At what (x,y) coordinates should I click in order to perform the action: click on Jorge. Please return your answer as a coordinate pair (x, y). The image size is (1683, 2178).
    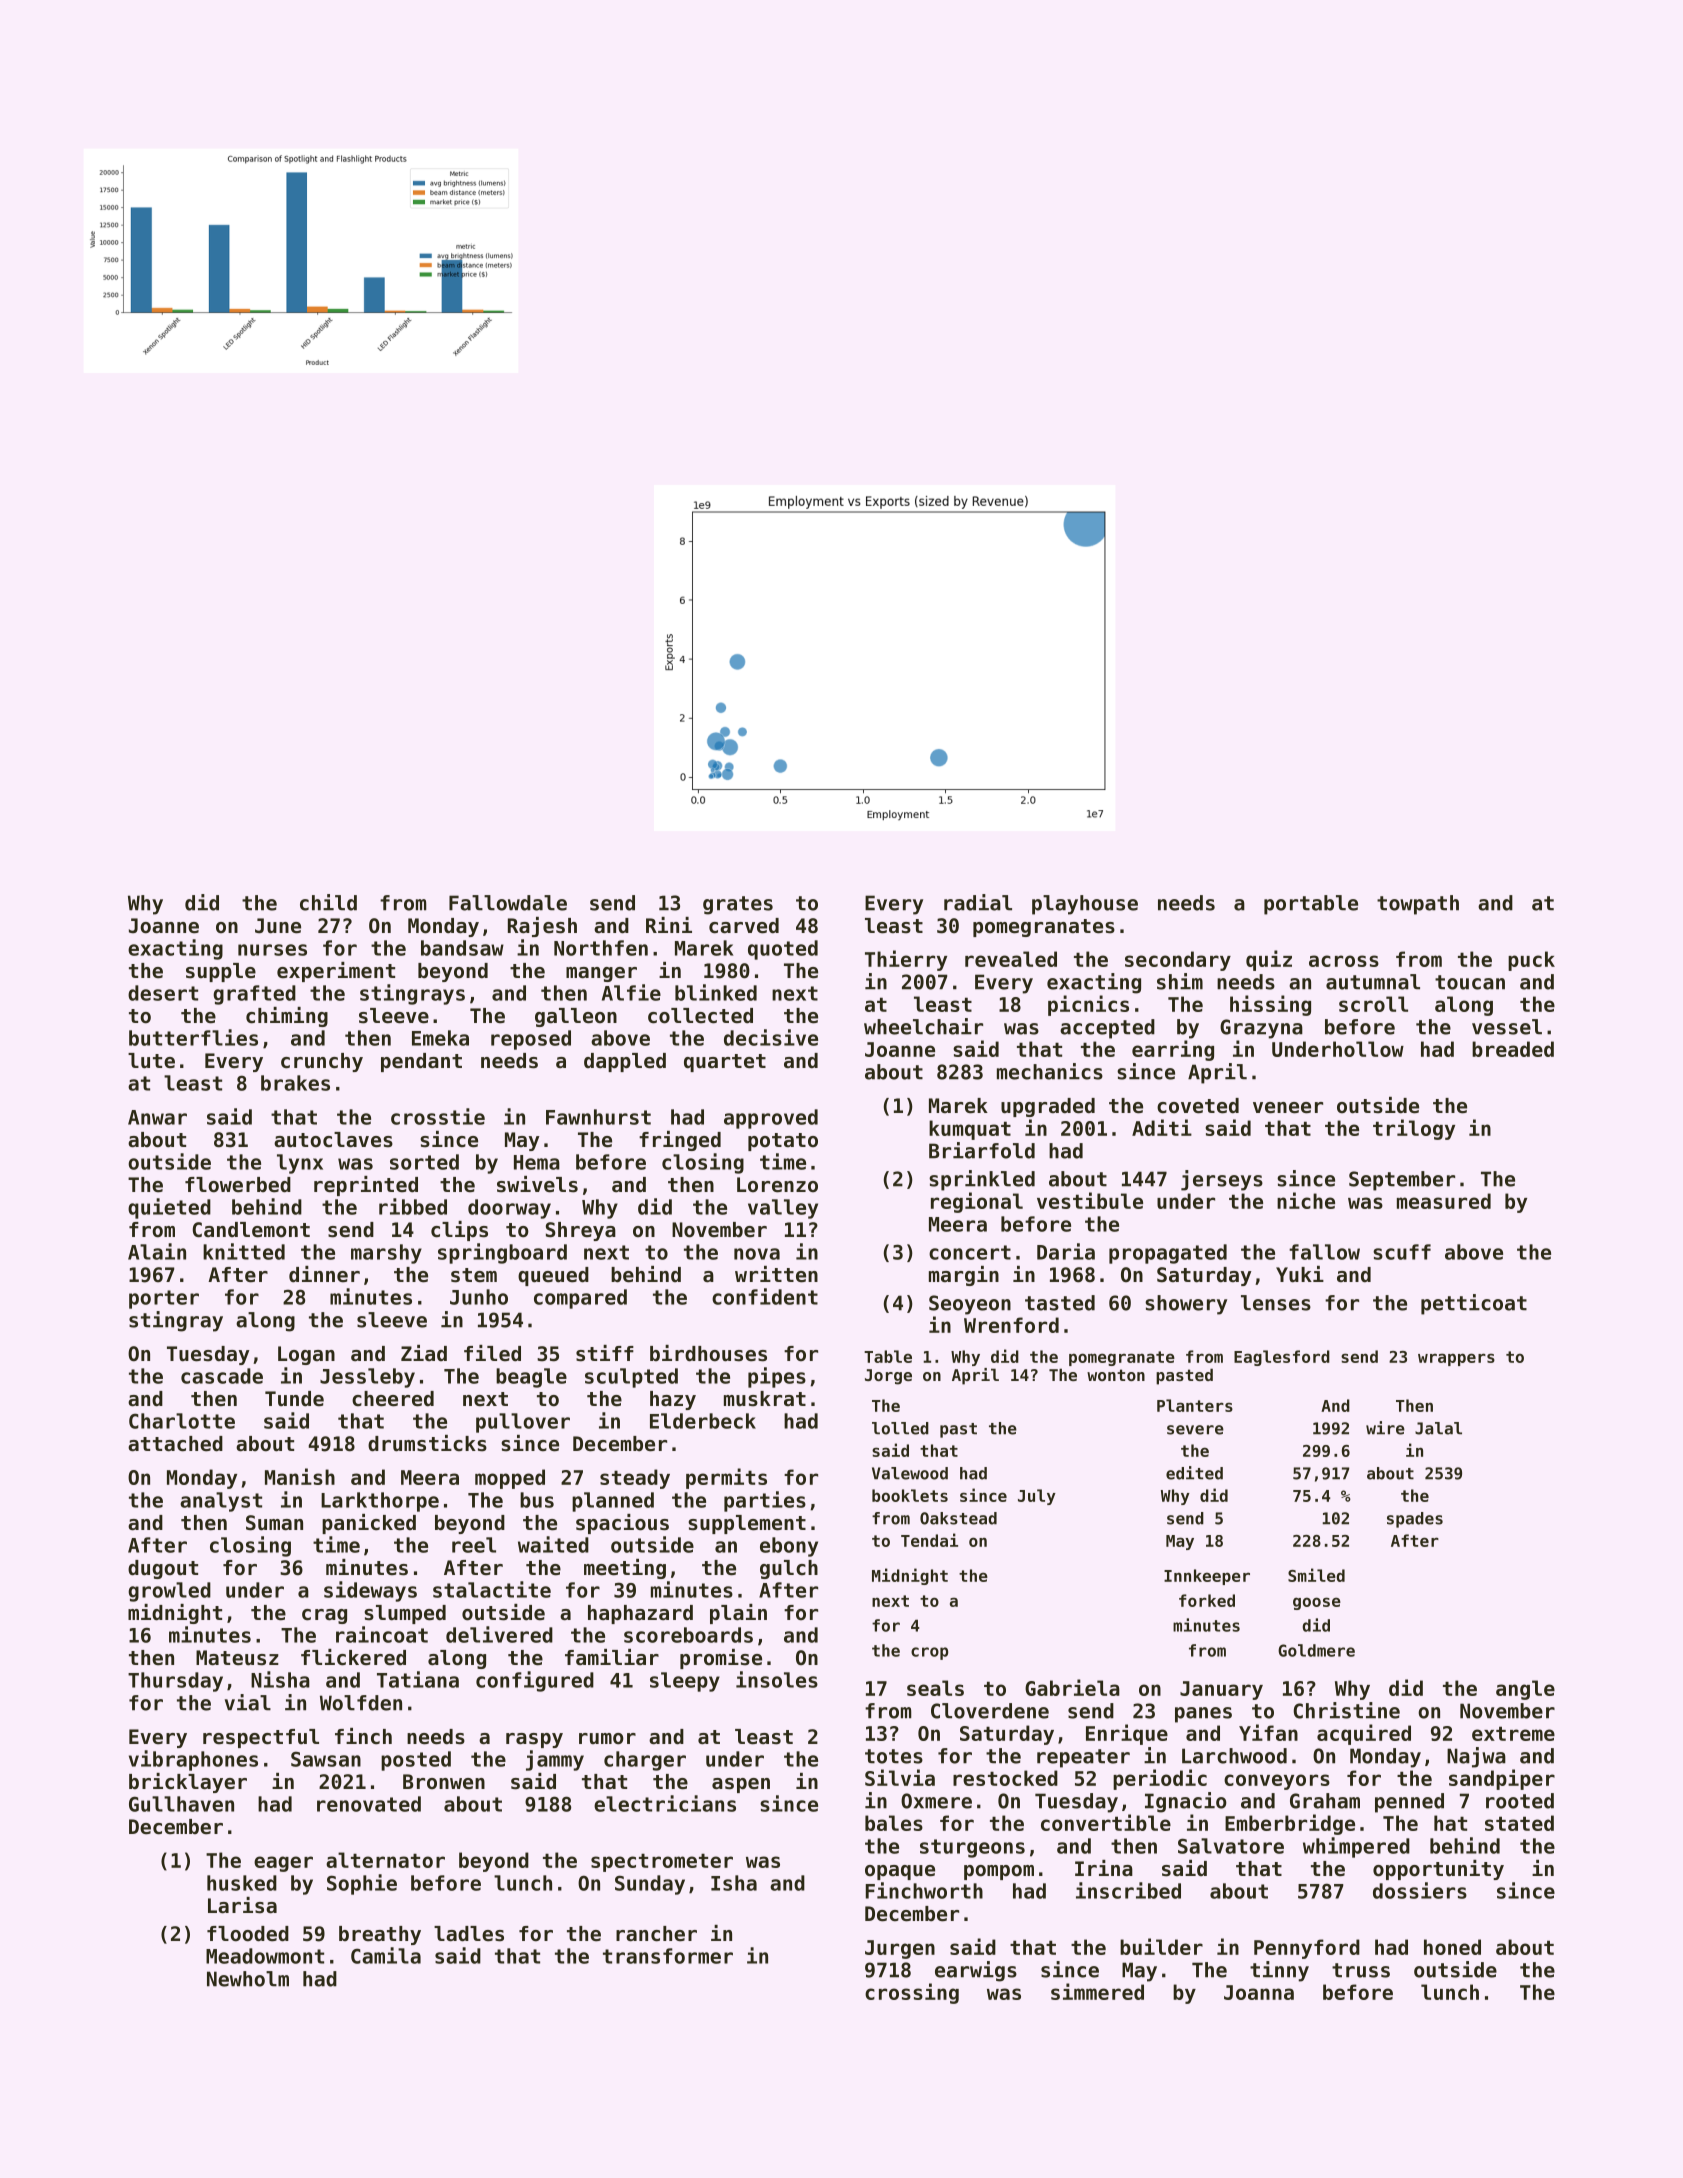
    Looking at the image, I should click on (888, 1377).
